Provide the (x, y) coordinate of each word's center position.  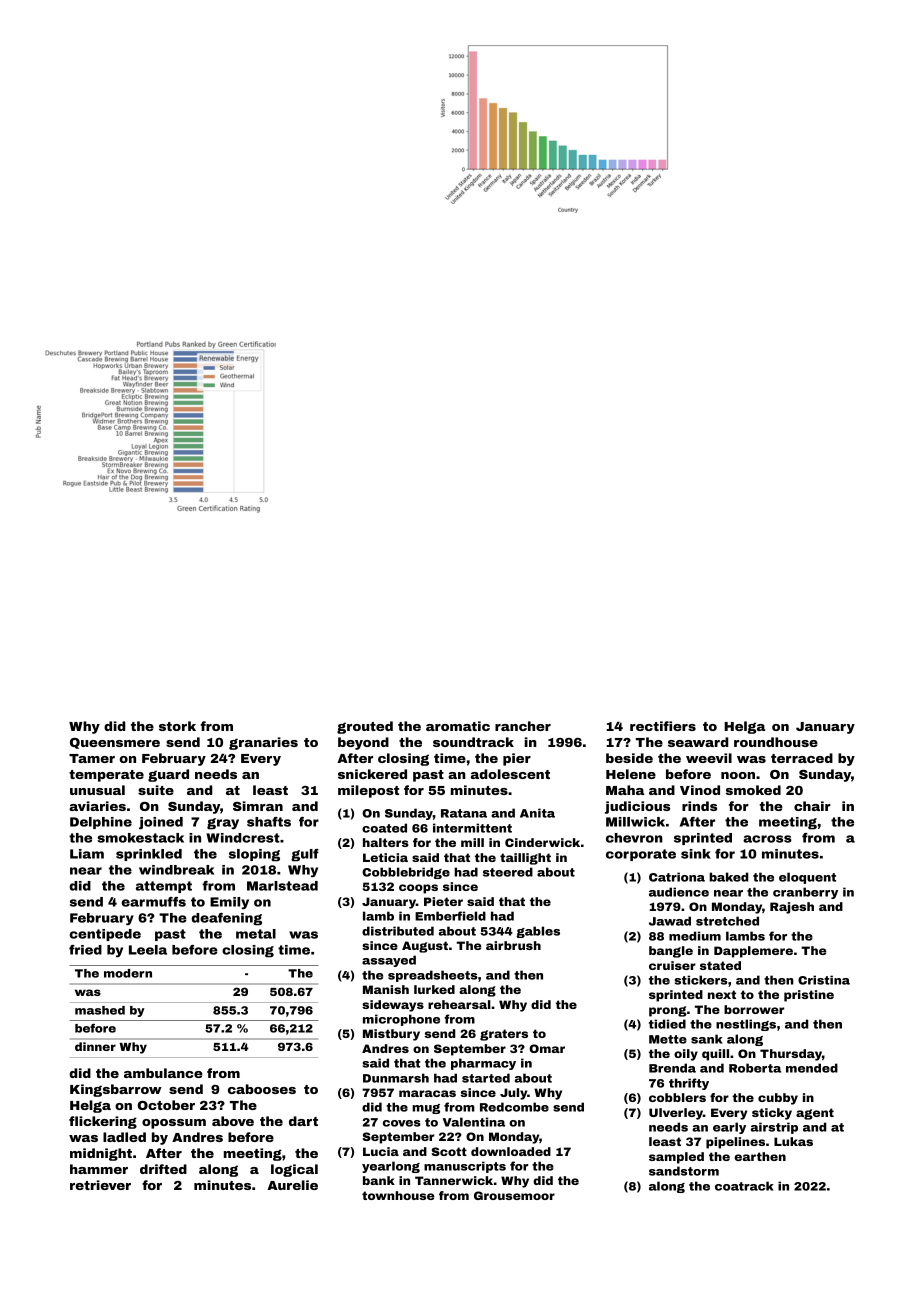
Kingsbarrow (116, 1090)
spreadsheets (432, 976)
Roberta (755, 1068)
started (486, 1078)
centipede (105, 935)
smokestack (140, 838)
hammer (99, 1169)
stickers (700, 980)
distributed (398, 931)
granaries (263, 743)
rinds (699, 806)
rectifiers (663, 726)
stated (720, 965)
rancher (523, 726)
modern (128, 973)
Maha (625, 790)
